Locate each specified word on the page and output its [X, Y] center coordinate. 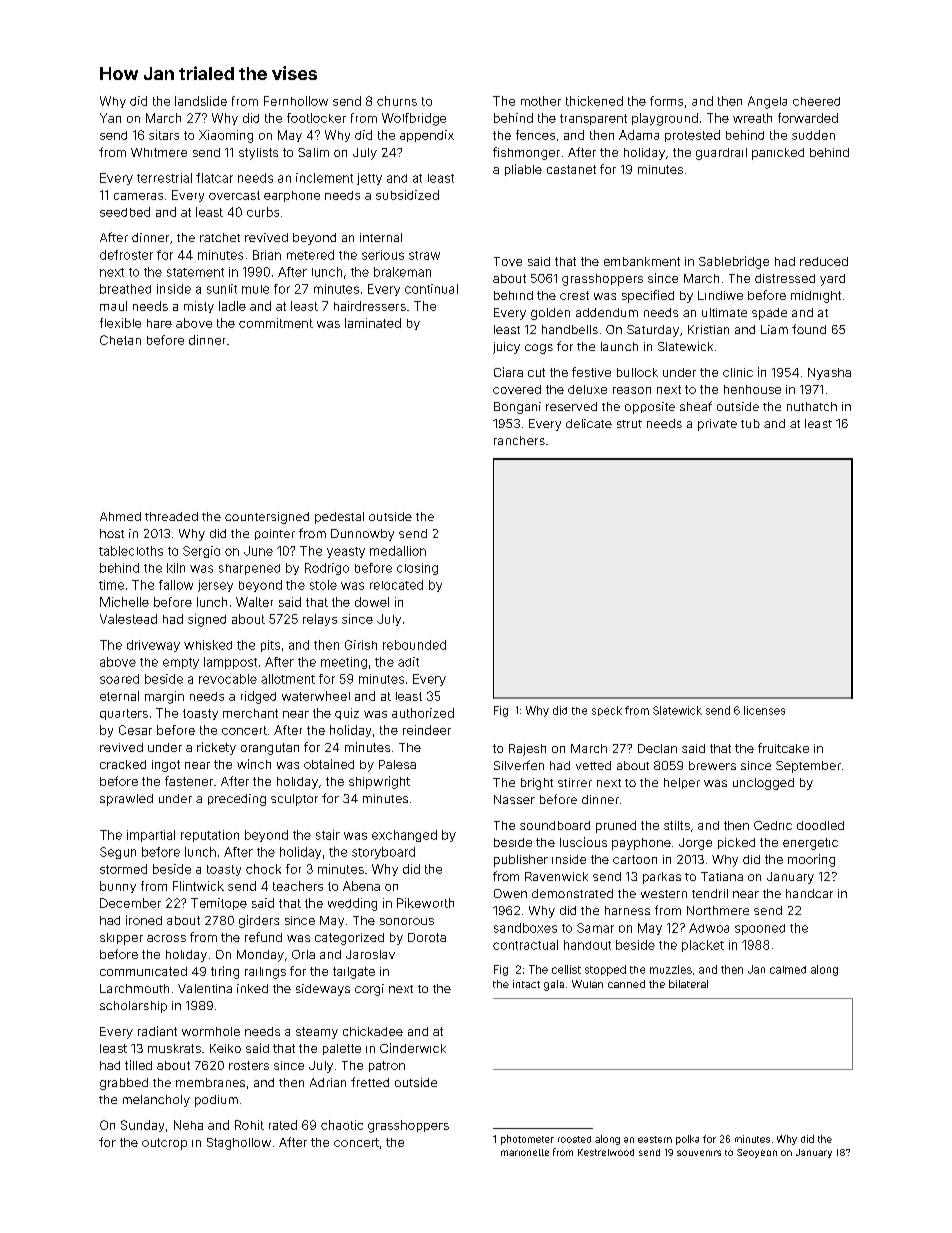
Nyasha [829, 374]
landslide [201, 101]
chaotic [342, 1125]
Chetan [120, 340]
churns [397, 101]
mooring [811, 860]
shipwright [379, 782]
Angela [767, 102]
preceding [237, 800]
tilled [138, 1065]
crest [574, 295]
